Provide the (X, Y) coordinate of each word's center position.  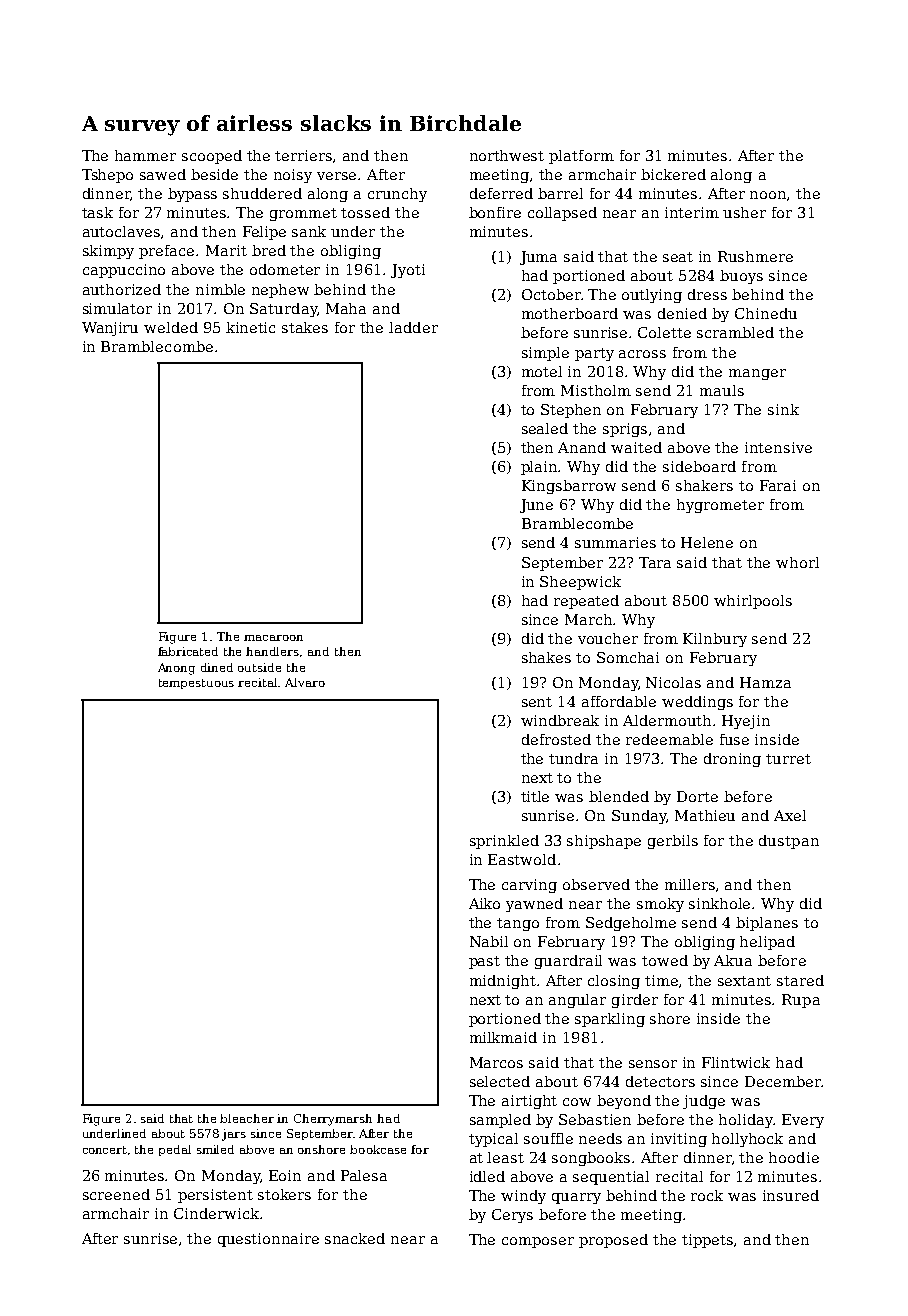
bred (269, 250)
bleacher (247, 1118)
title (535, 796)
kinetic (250, 327)
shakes (546, 657)
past (484, 962)
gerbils (673, 842)
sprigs (625, 430)
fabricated (188, 651)
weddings (697, 703)
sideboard (699, 466)
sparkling (610, 1020)
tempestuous (196, 684)
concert (105, 1150)
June (536, 506)
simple (545, 354)
